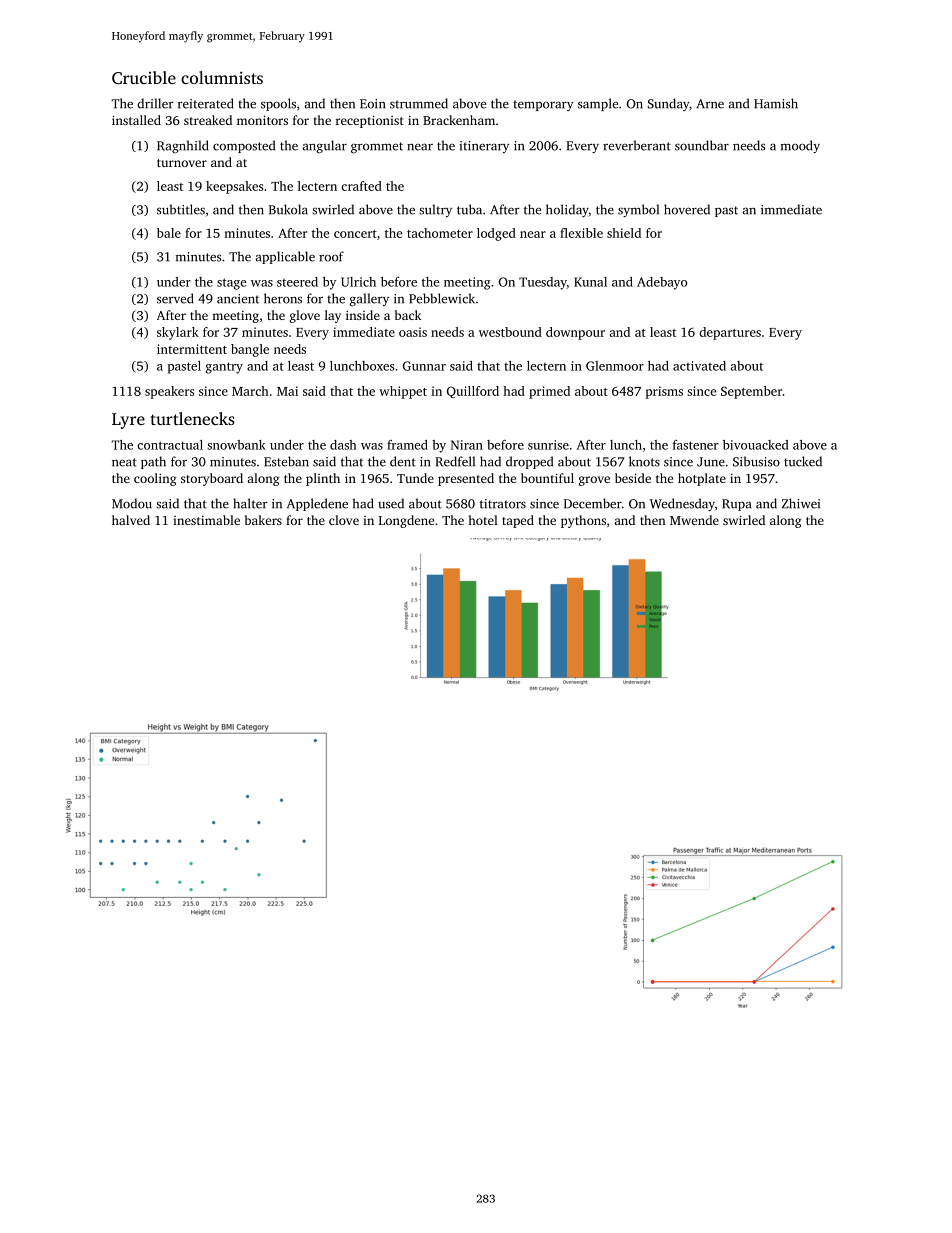 The height and width of the page is (1233, 952). What do you see at coordinates (662, 283) in the page?
I see `Adebayo` at bounding box center [662, 283].
